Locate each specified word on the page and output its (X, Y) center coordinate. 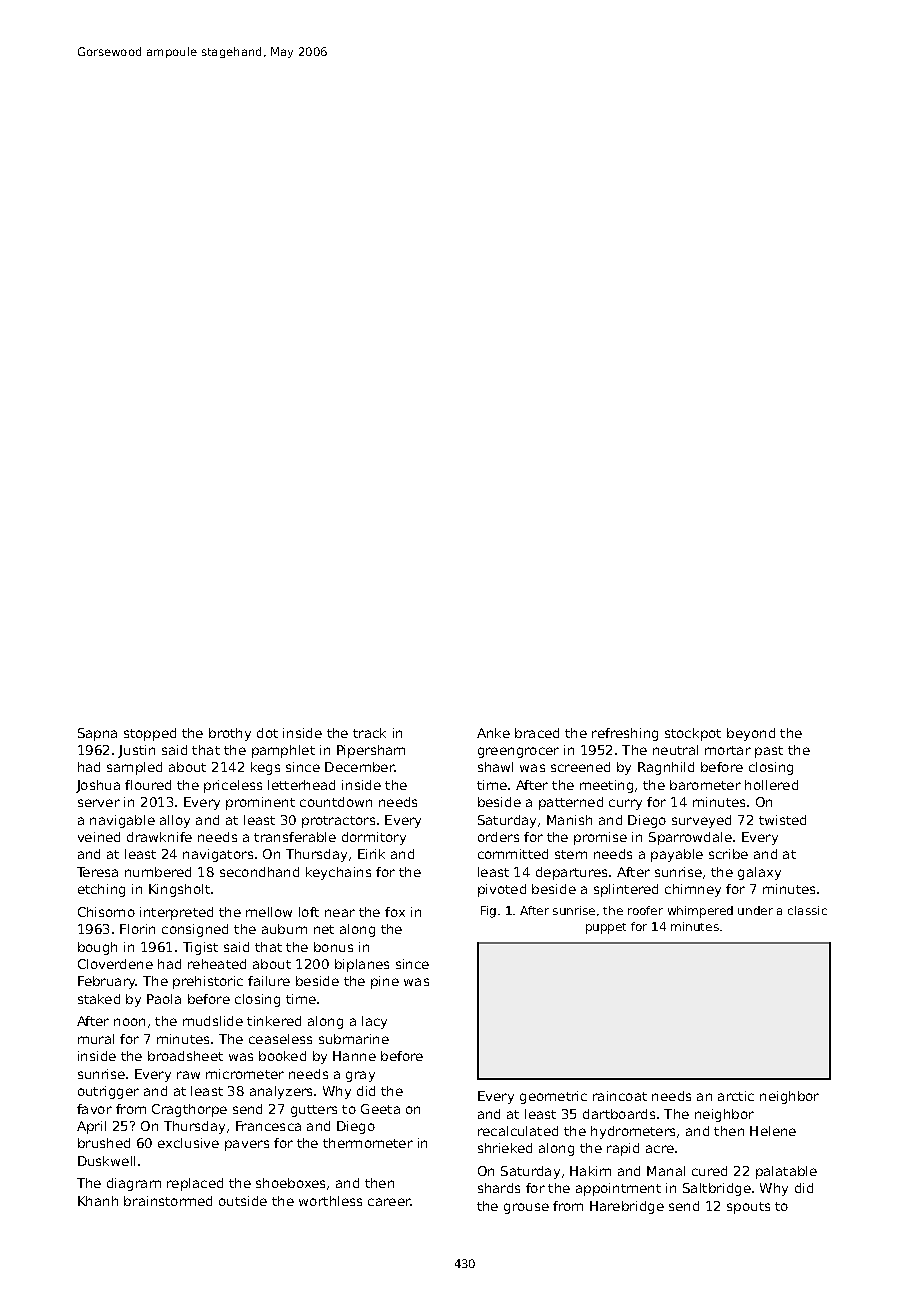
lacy (374, 1022)
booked (282, 1056)
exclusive (188, 1143)
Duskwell (106, 1161)
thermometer (368, 1143)
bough (97, 948)
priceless (233, 786)
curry (625, 804)
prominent (260, 803)
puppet (606, 928)
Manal (666, 1171)
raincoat (620, 1096)
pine (385, 982)
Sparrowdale (690, 838)
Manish (569, 820)
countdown (336, 802)
